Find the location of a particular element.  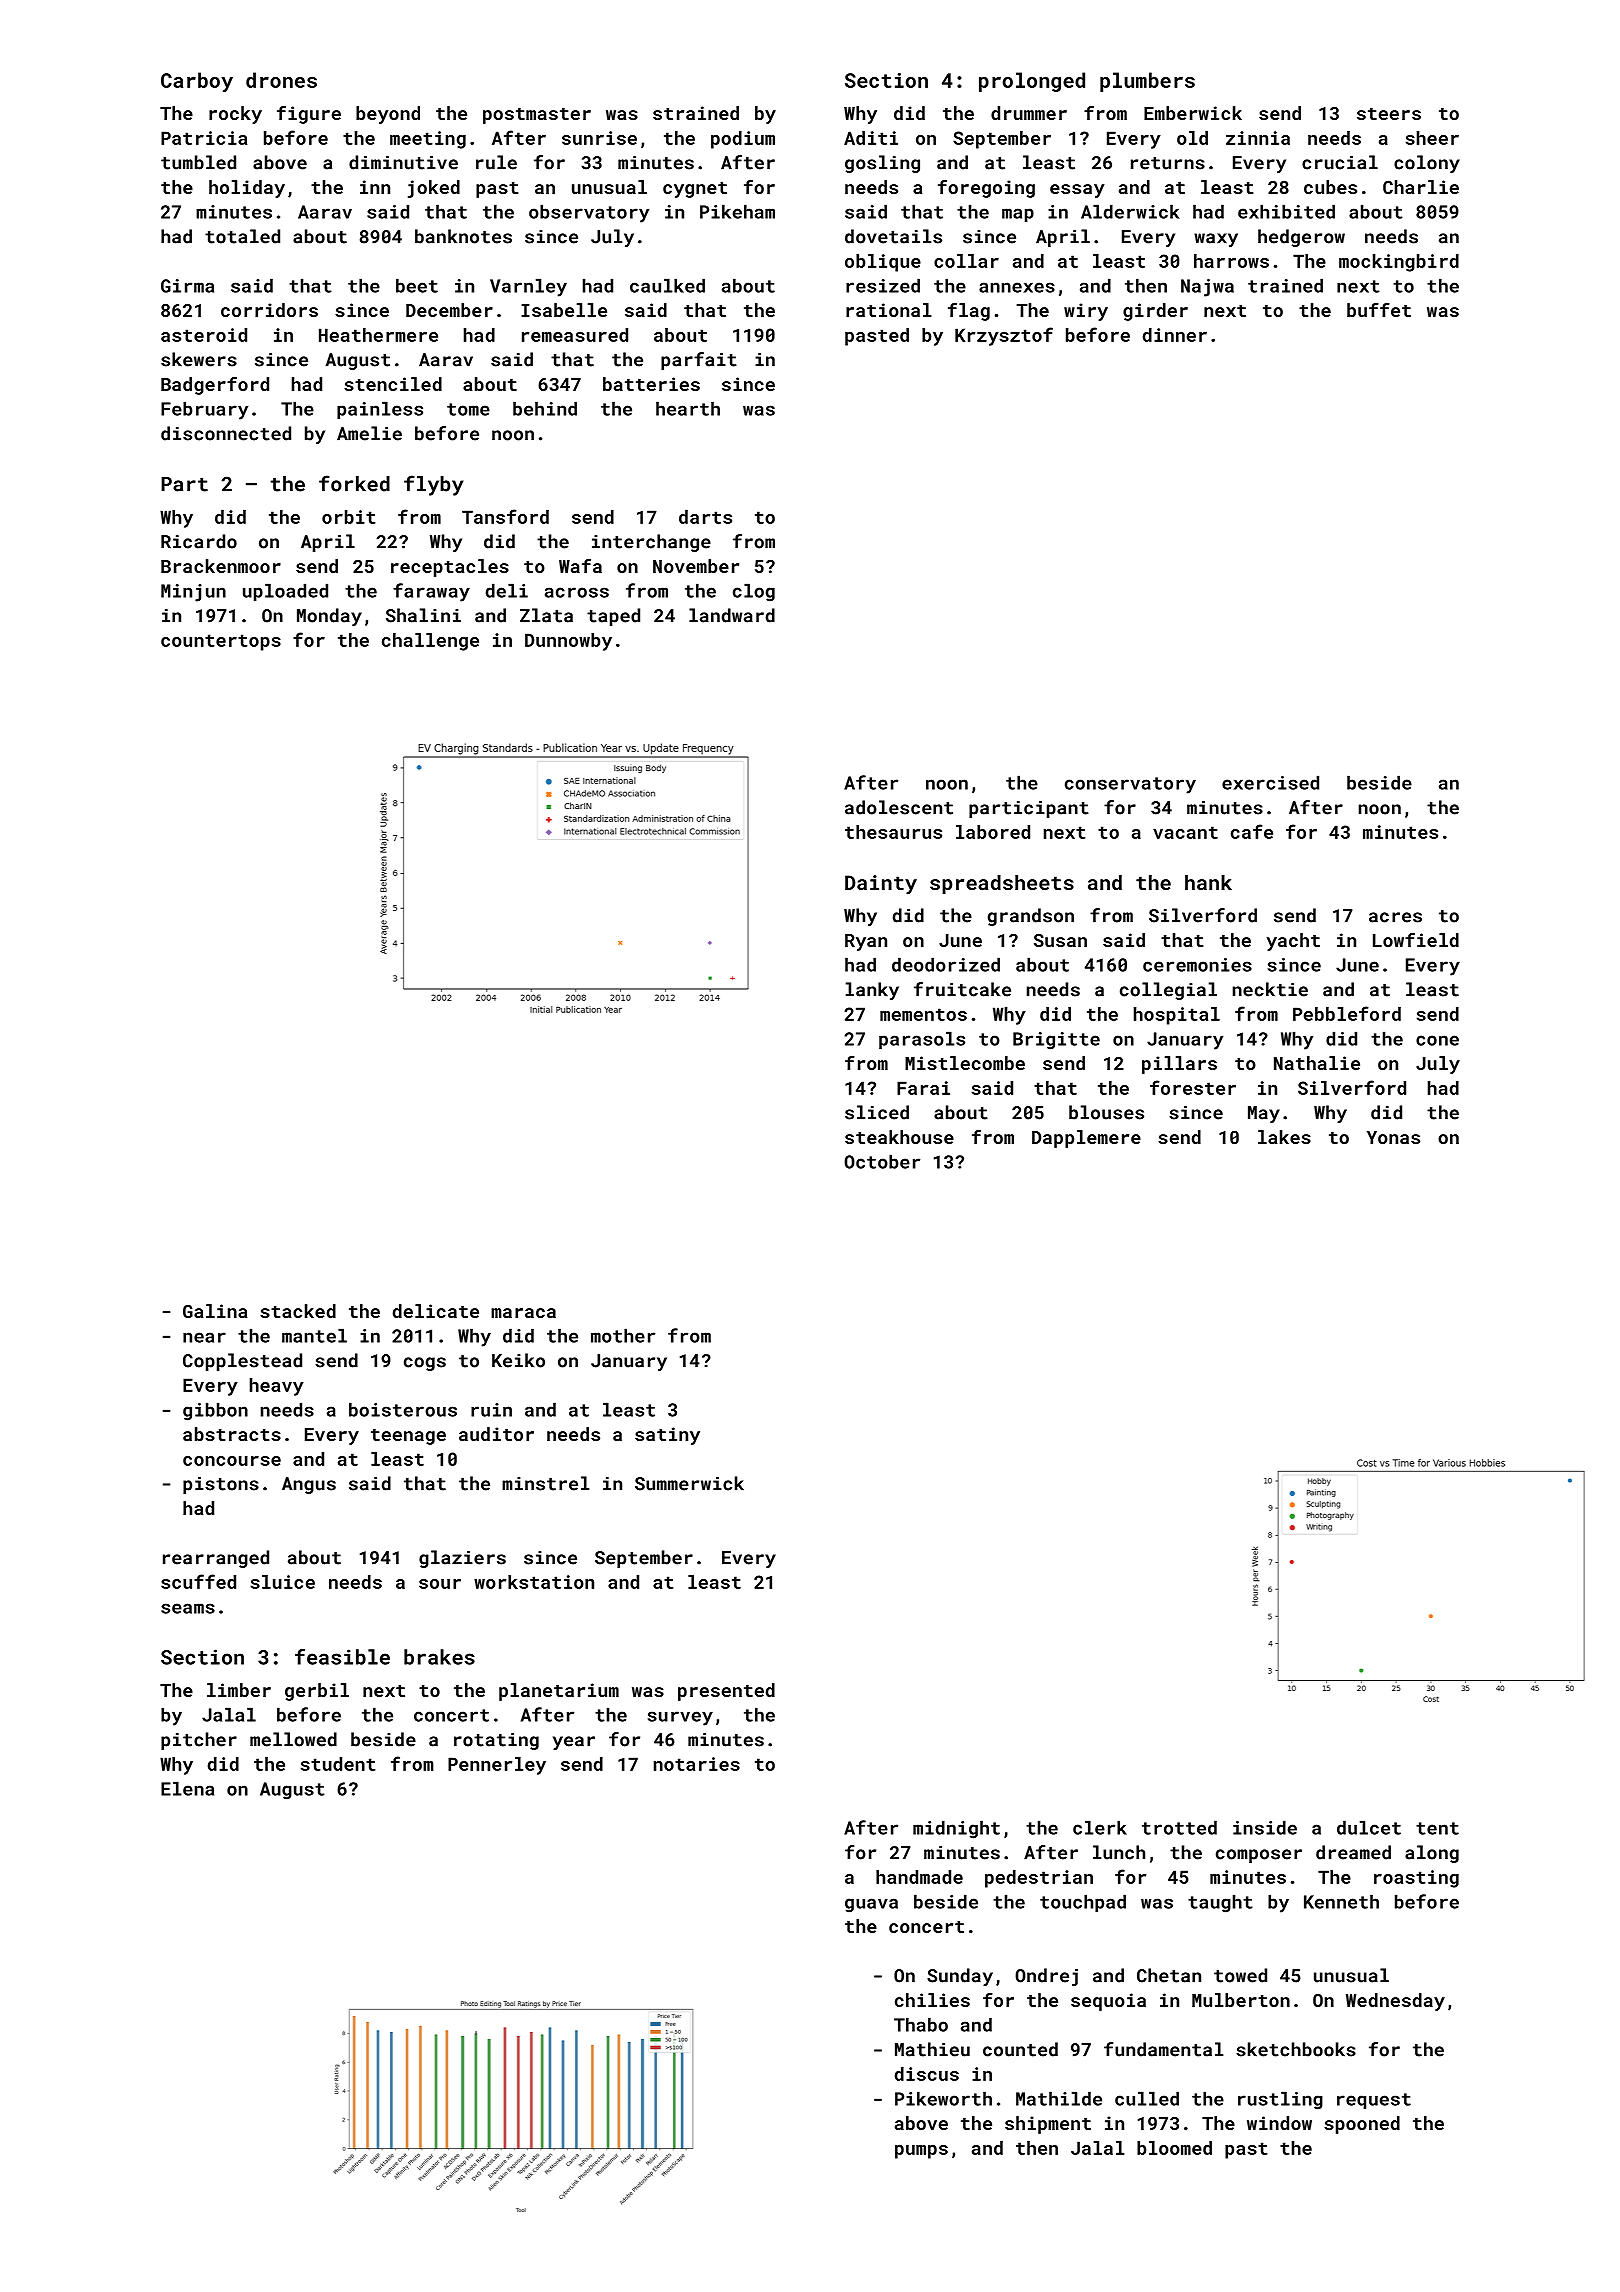

Heathermere is located at coordinates (378, 335).
